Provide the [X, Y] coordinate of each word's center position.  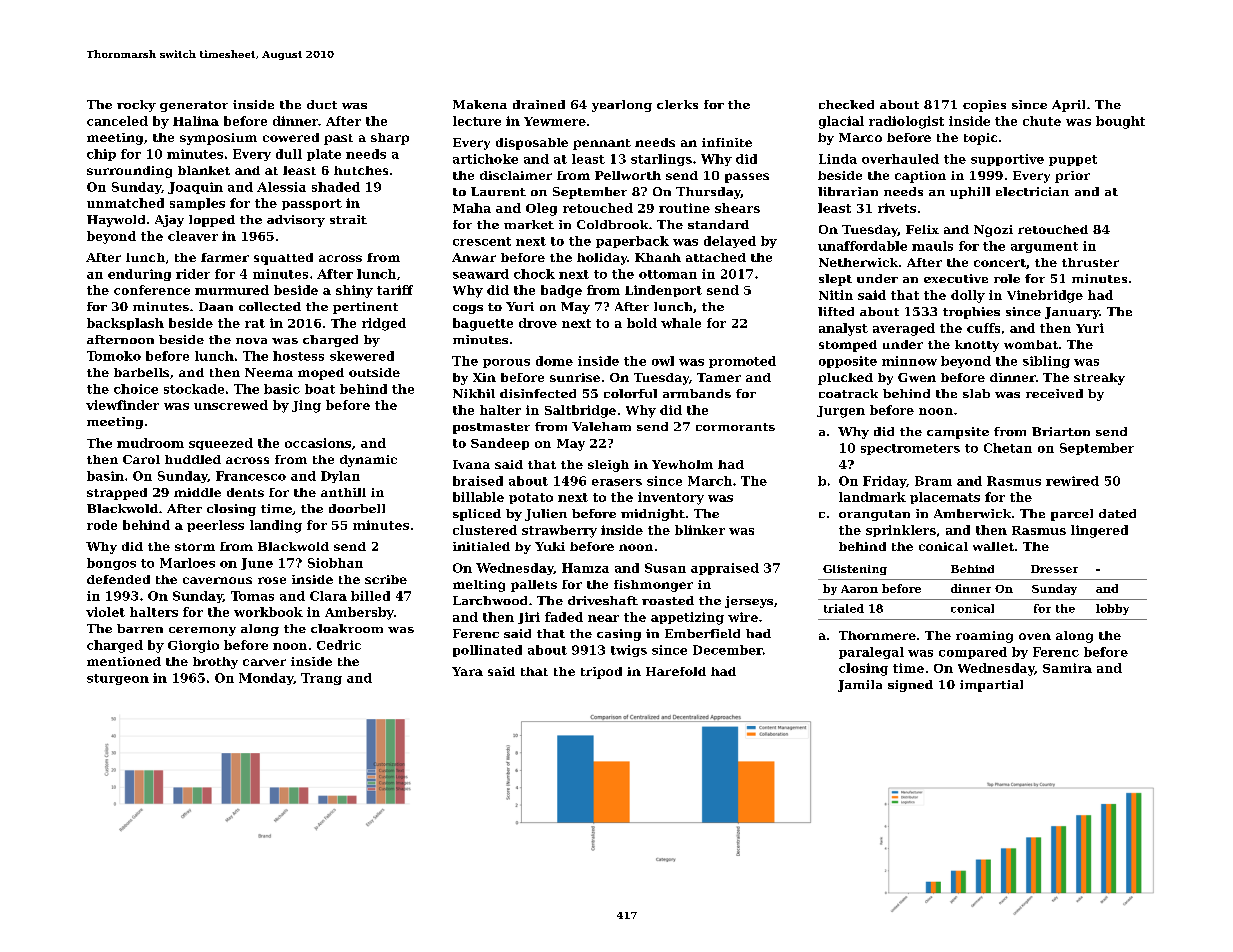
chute [1042, 121]
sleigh [608, 466]
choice [136, 389]
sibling [1046, 362]
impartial [991, 686]
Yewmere [555, 121]
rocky [136, 106]
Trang [321, 679]
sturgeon [118, 679]
